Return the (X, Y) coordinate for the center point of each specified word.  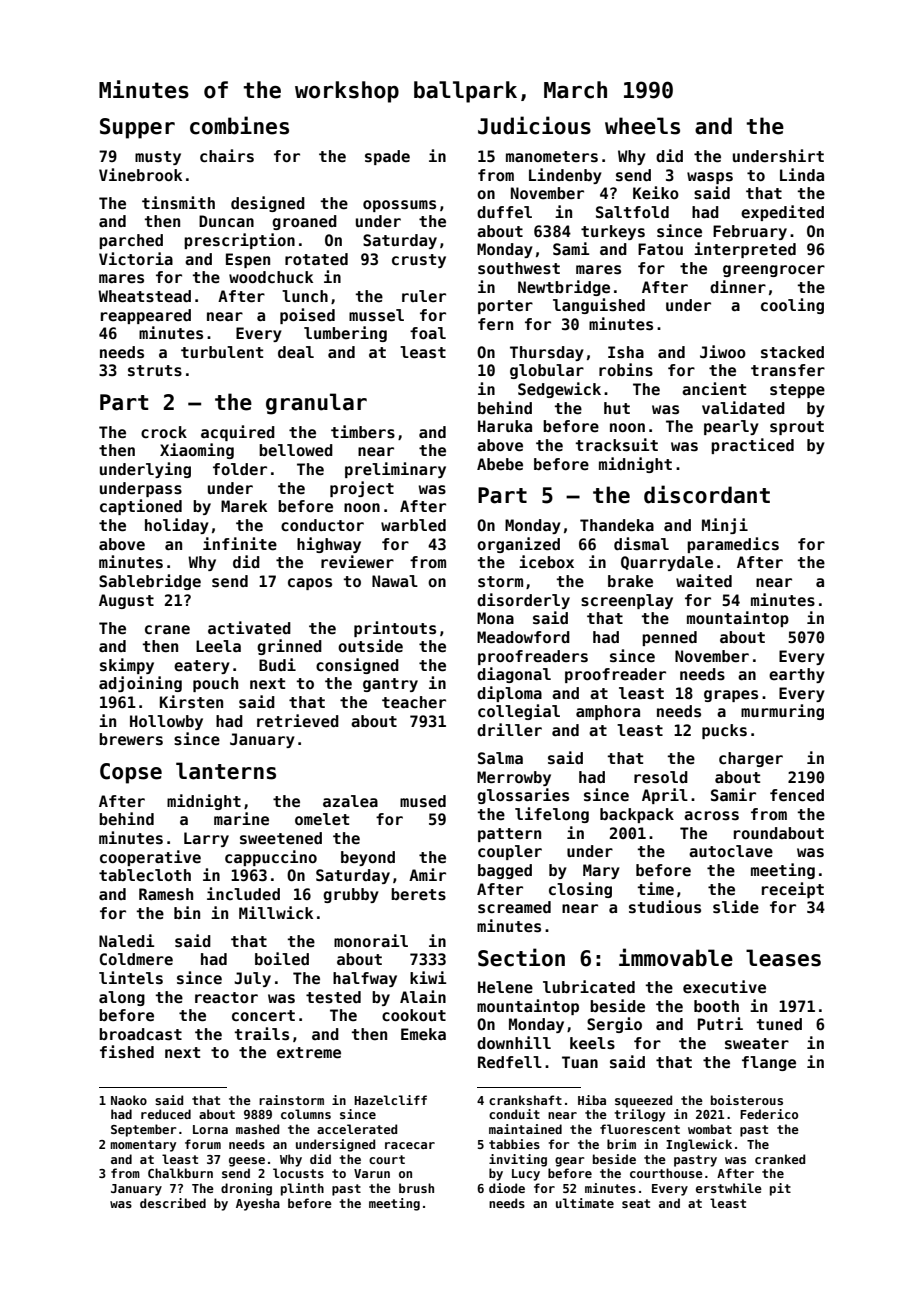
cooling (792, 306)
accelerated (357, 1129)
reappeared (146, 316)
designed (268, 204)
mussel (376, 315)
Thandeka (617, 525)
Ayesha (258, 1204)
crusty (419, 261)
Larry (206, 839)
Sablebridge (150, 582)
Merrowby (514, 778)
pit (780, 1189)
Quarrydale (667, 563)
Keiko (656, 193)
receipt (793, 890)
